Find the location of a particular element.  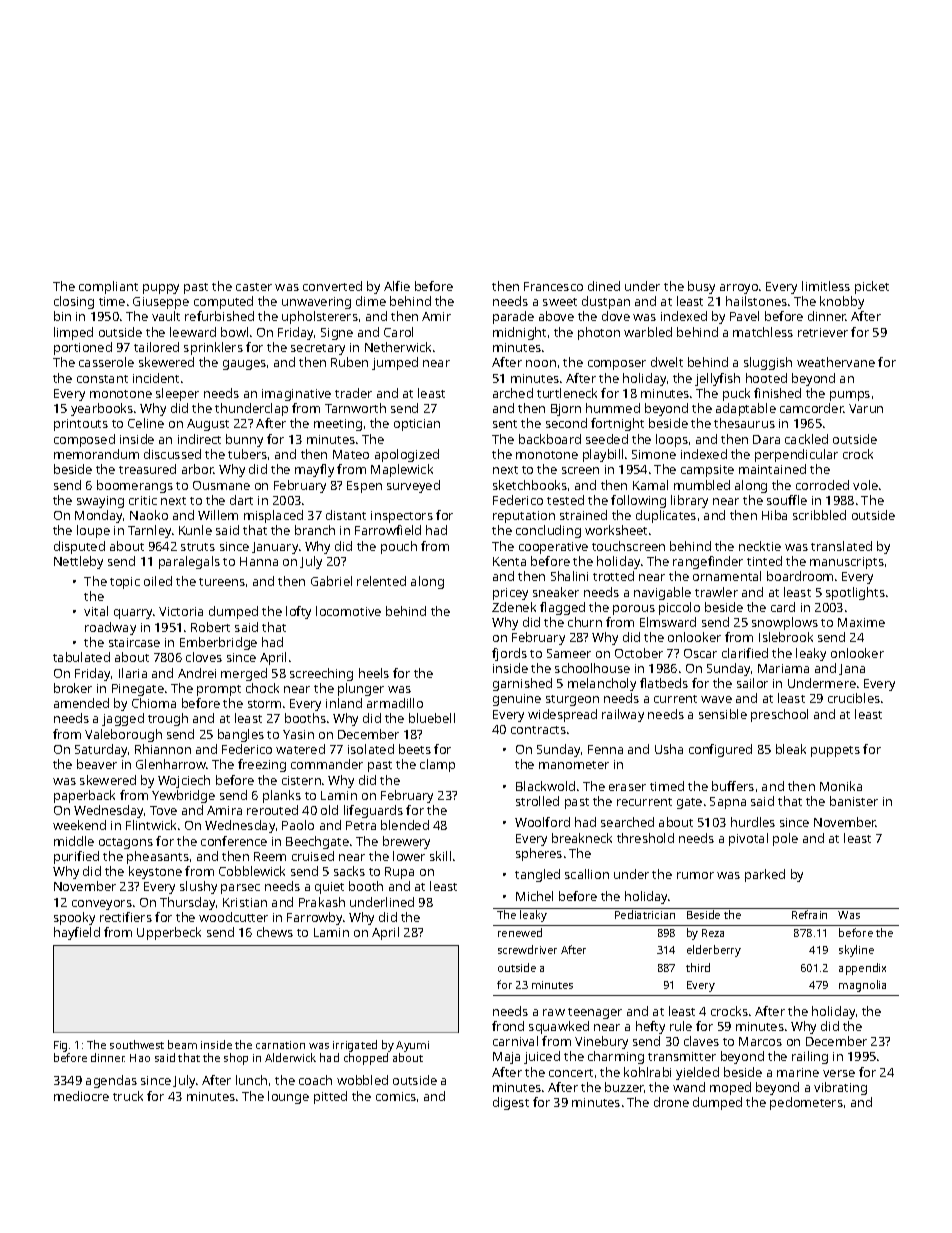

Upperbeck is located at coordinates (169, 933).
